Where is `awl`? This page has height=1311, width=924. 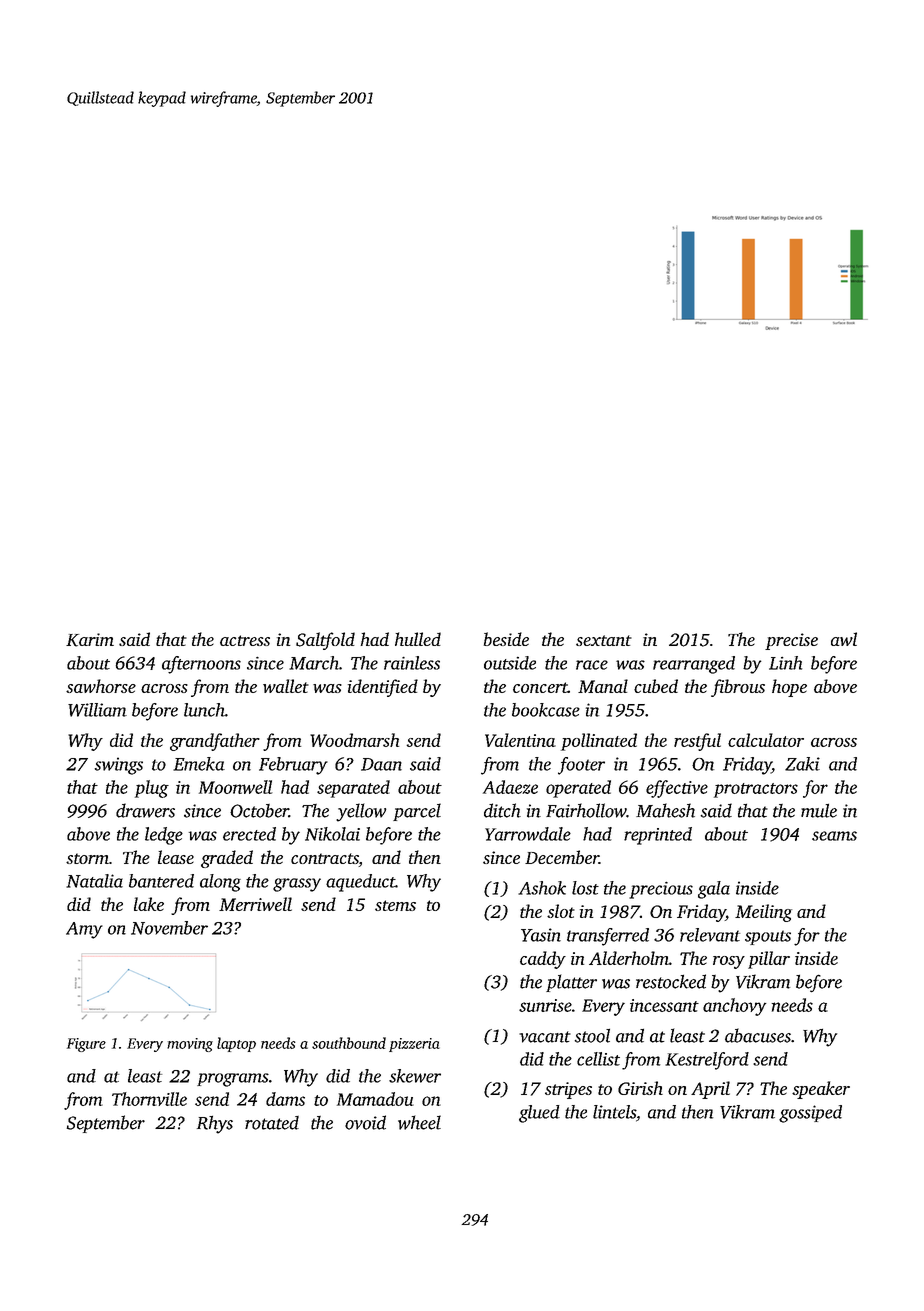
awl is located at coordinates (844, 639).
